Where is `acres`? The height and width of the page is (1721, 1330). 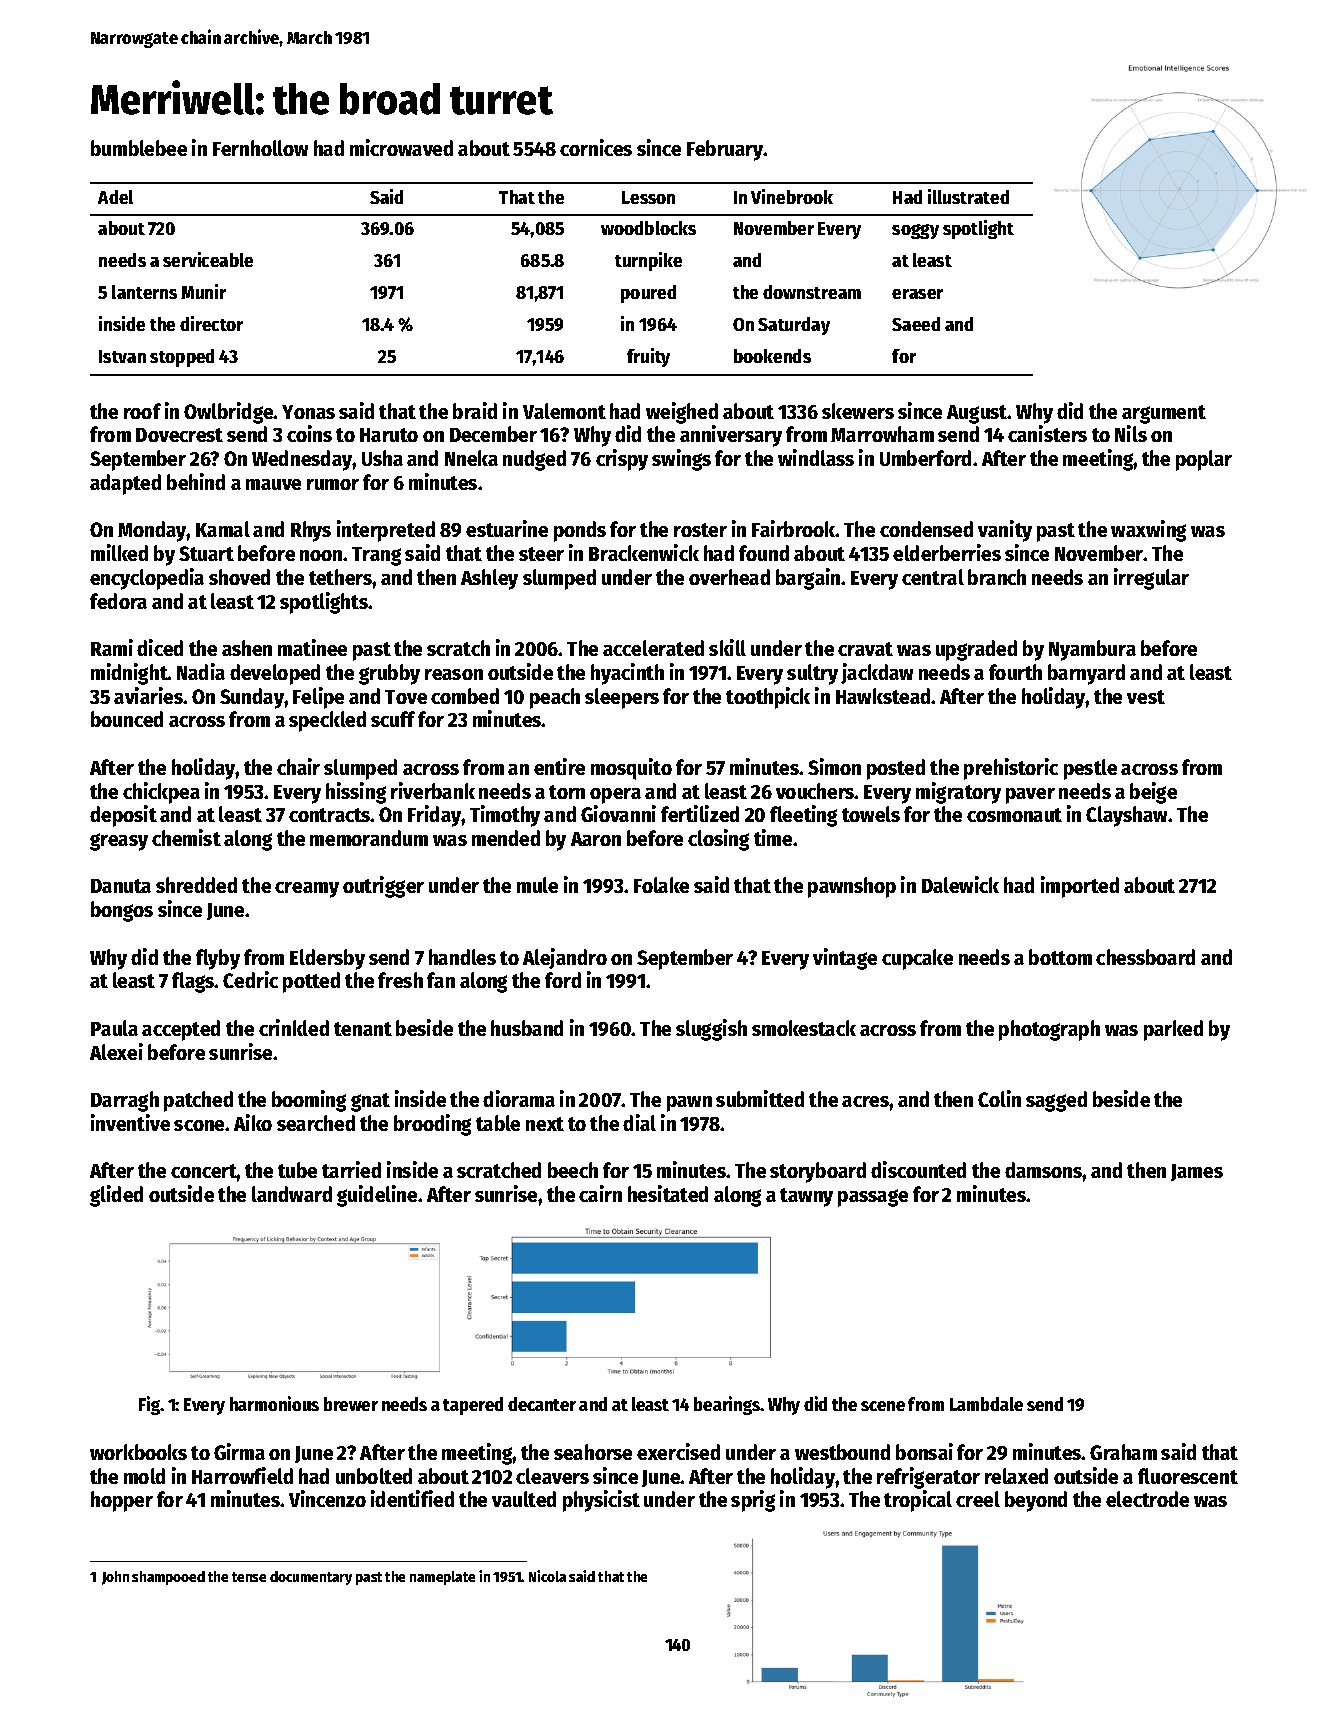 acres is located at coordinates (865, 1101).
